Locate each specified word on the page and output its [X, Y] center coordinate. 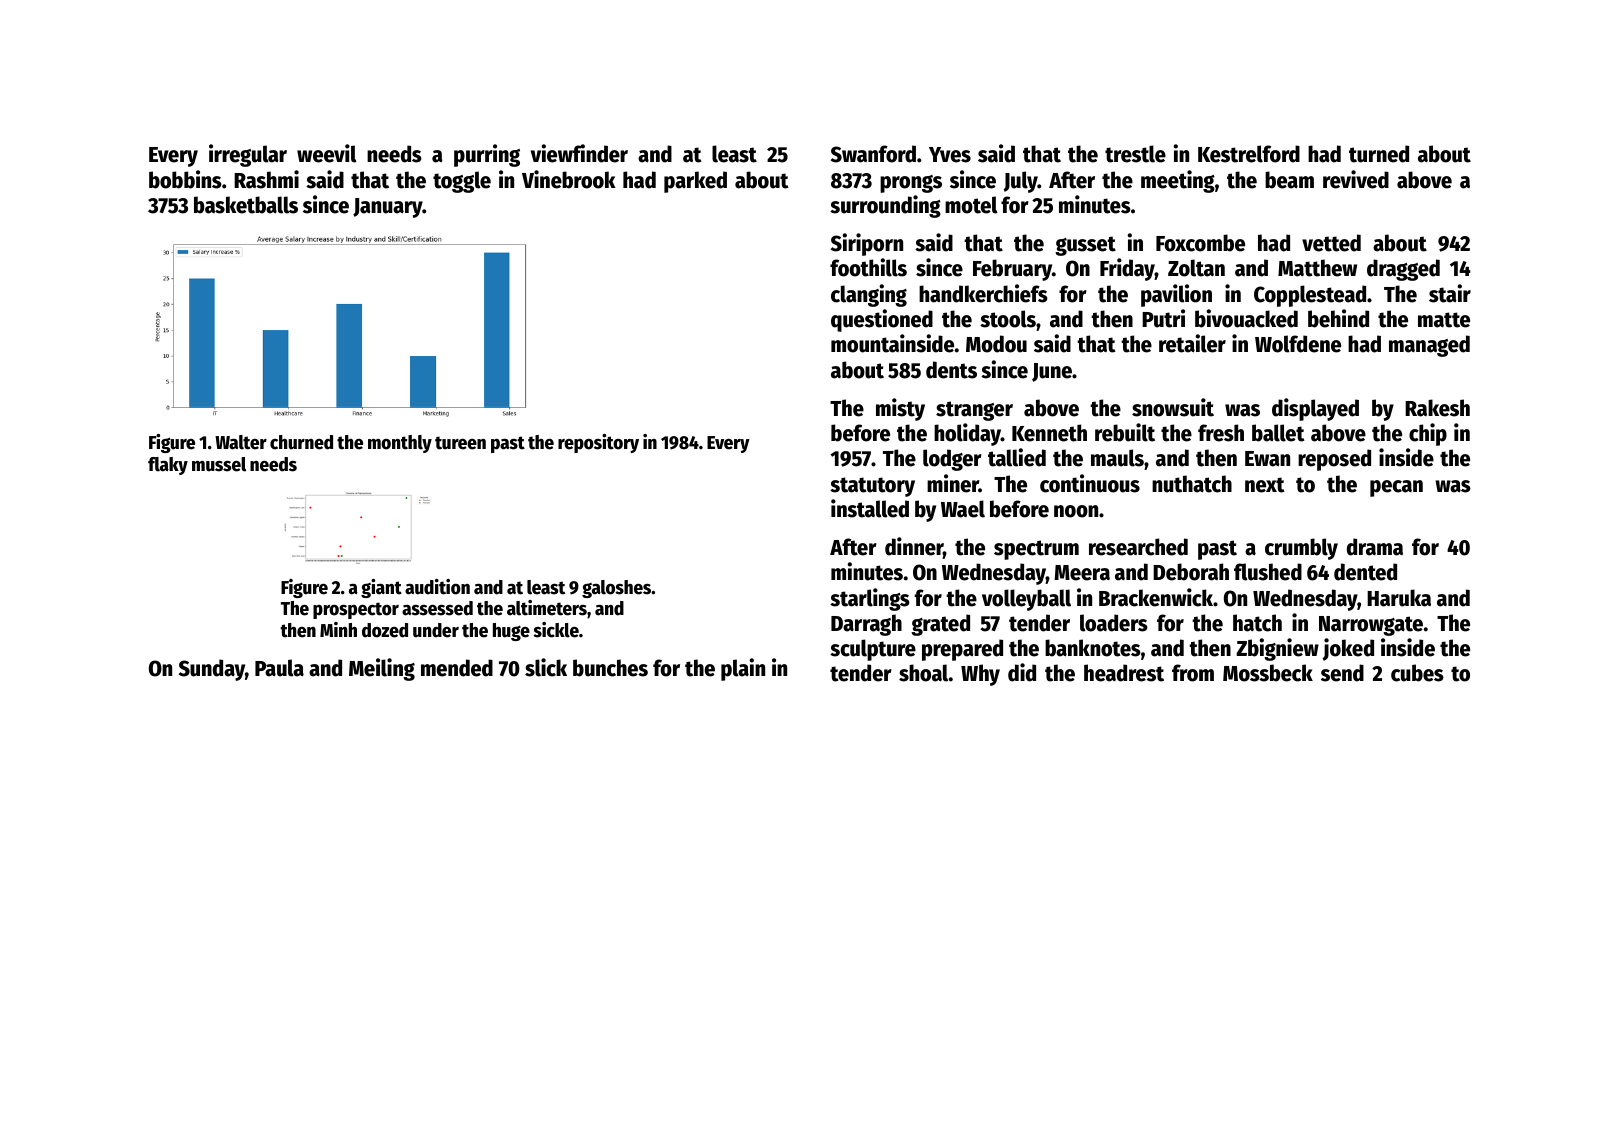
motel [971, 205]
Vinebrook [569, 179]
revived [1356, 179]
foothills [868, 267]
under [436, 630]
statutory [872, 487]
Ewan [1267, 459]
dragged [1403, 270]
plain [743, 669]
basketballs [246, 205]
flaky [168, 466]
